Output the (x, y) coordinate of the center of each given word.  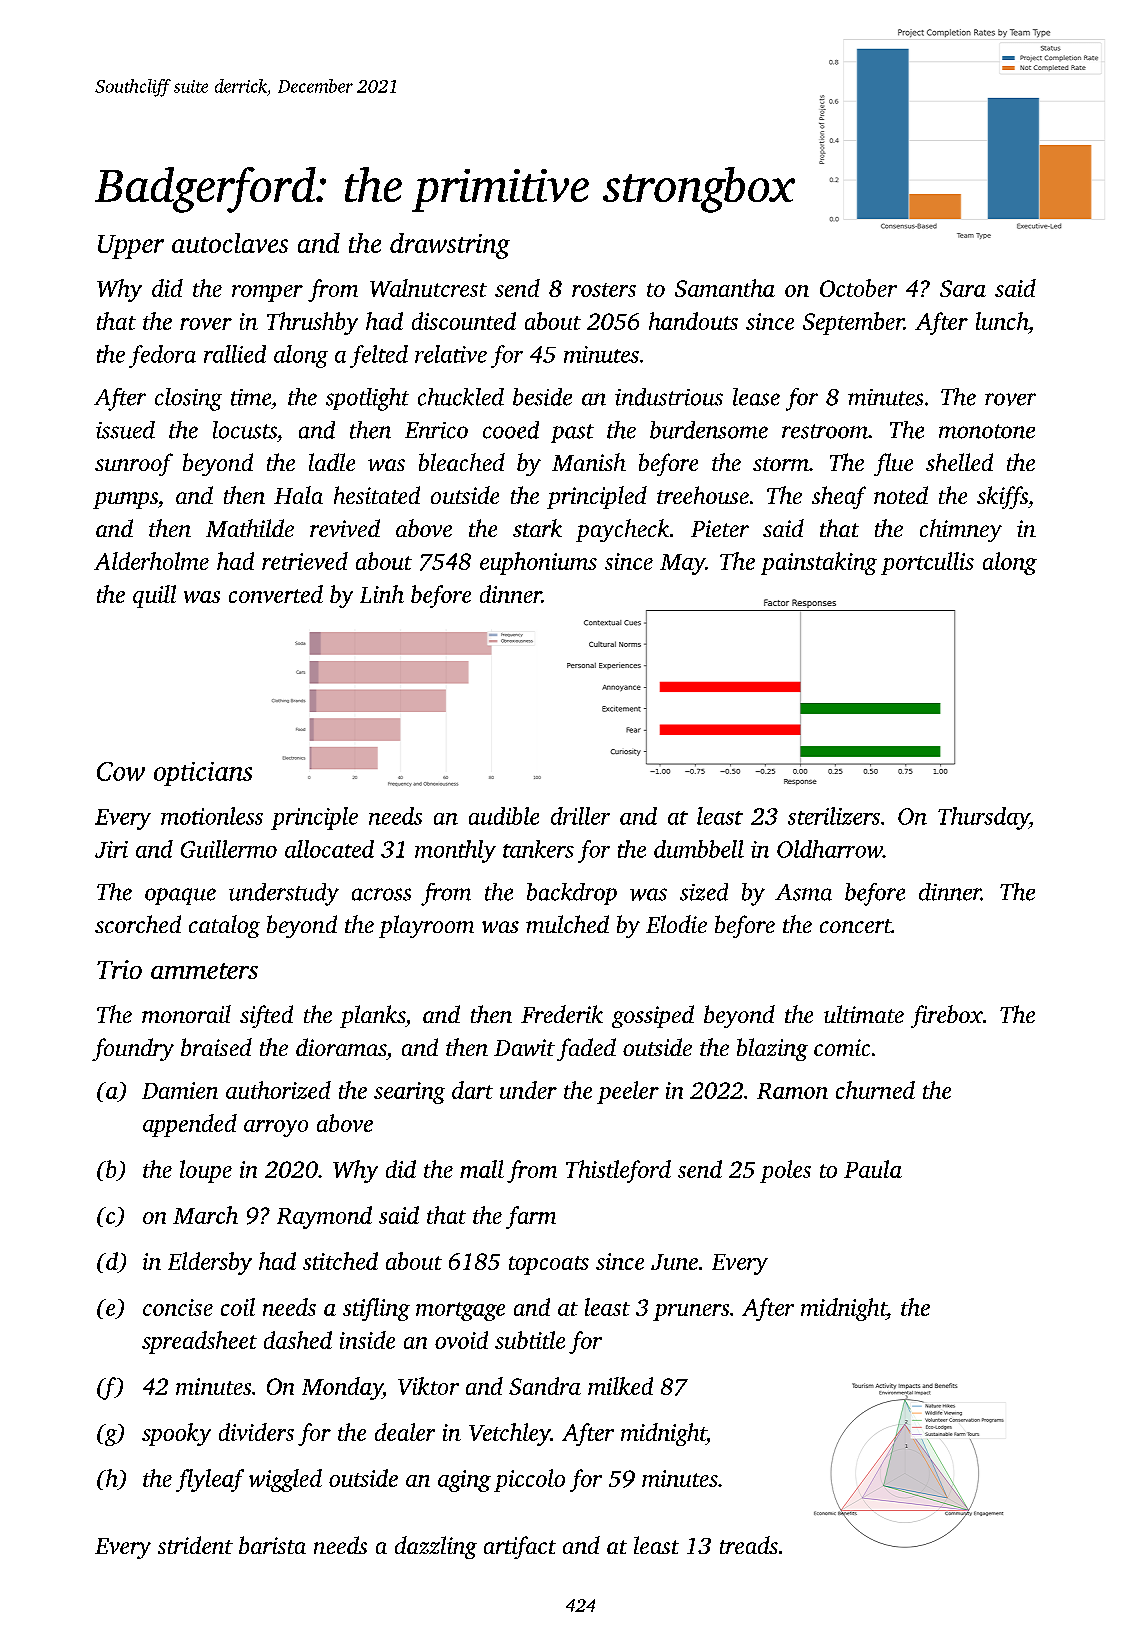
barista (272, 1545)
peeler (628, 1092)
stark (537, 528)
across (381, 894)
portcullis (927, 563)
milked (620, 1386)
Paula (873, 1169)
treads (749, 1545)
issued (125, 430)
